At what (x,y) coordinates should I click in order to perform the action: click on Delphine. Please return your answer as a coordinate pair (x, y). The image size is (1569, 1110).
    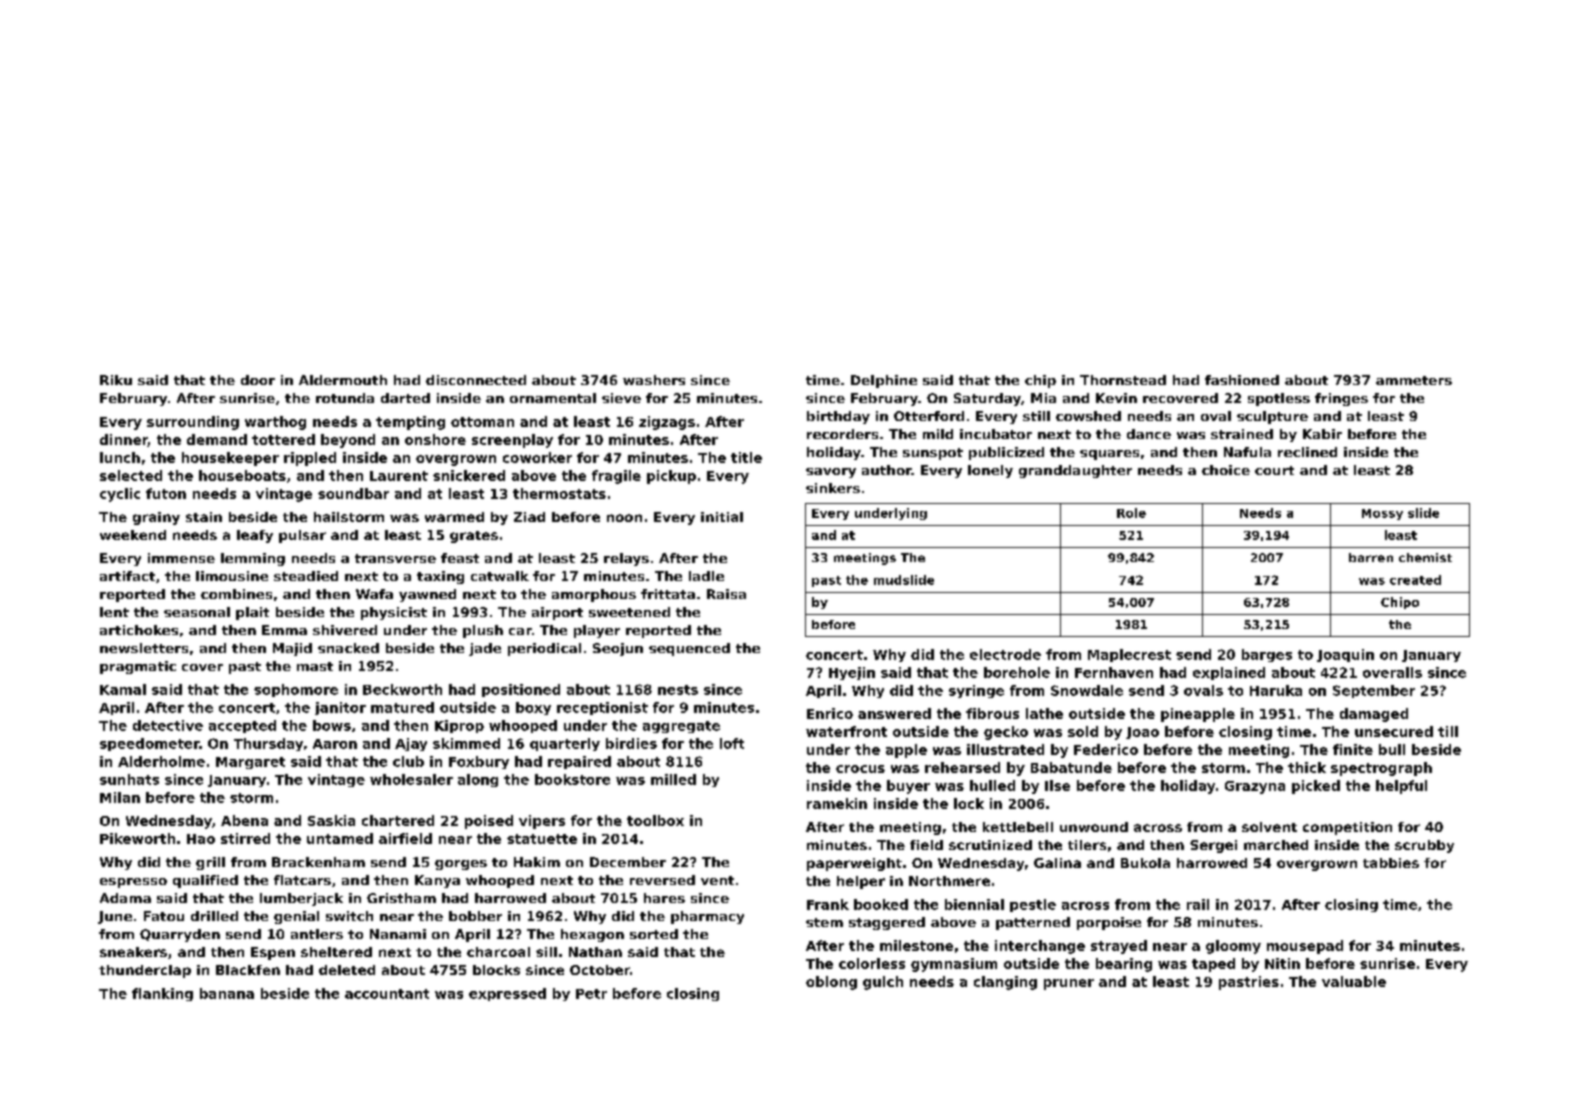
    Looking at the image, I should click on (884, 381).
